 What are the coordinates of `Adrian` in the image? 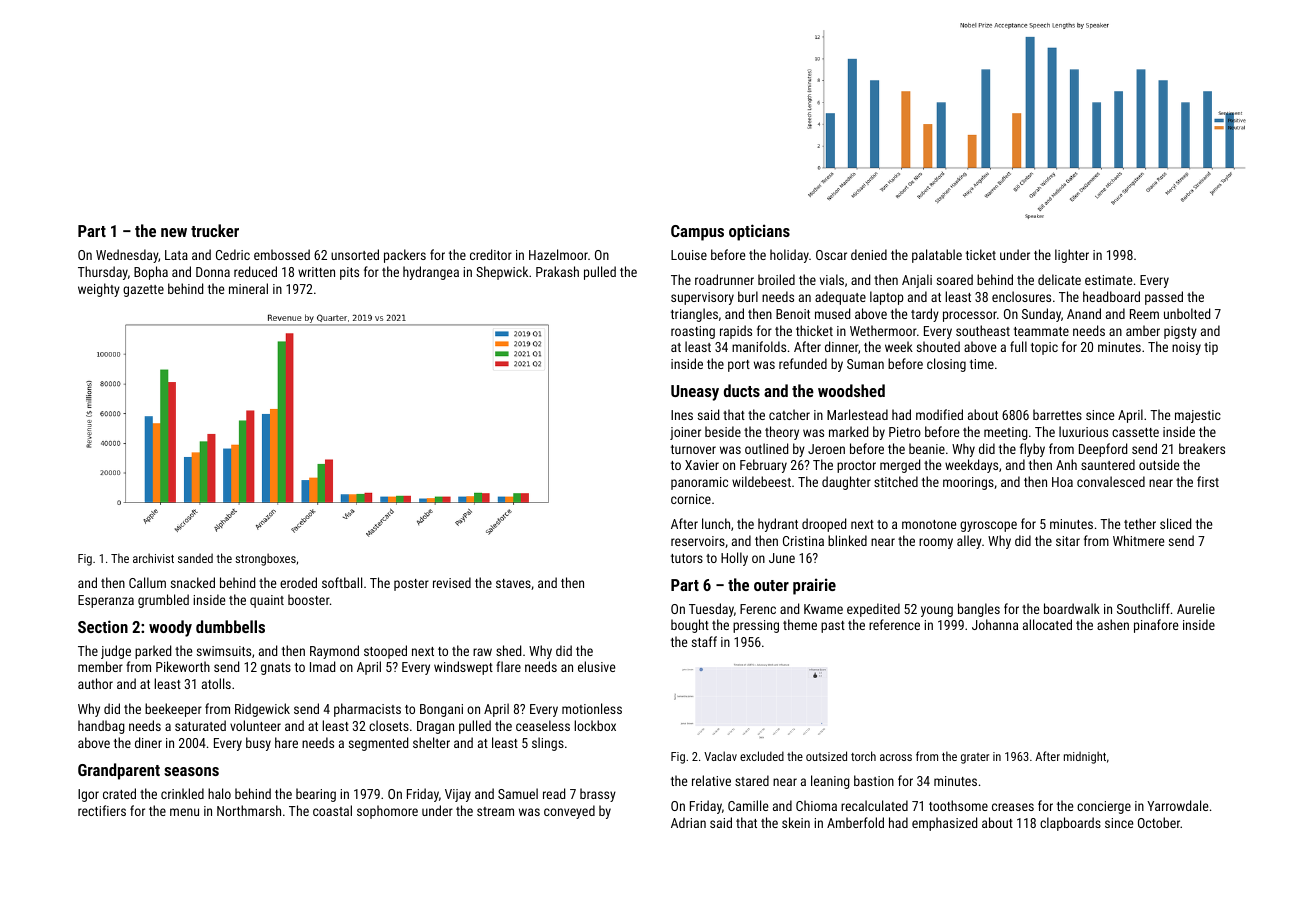 It's located at (688, 822).
